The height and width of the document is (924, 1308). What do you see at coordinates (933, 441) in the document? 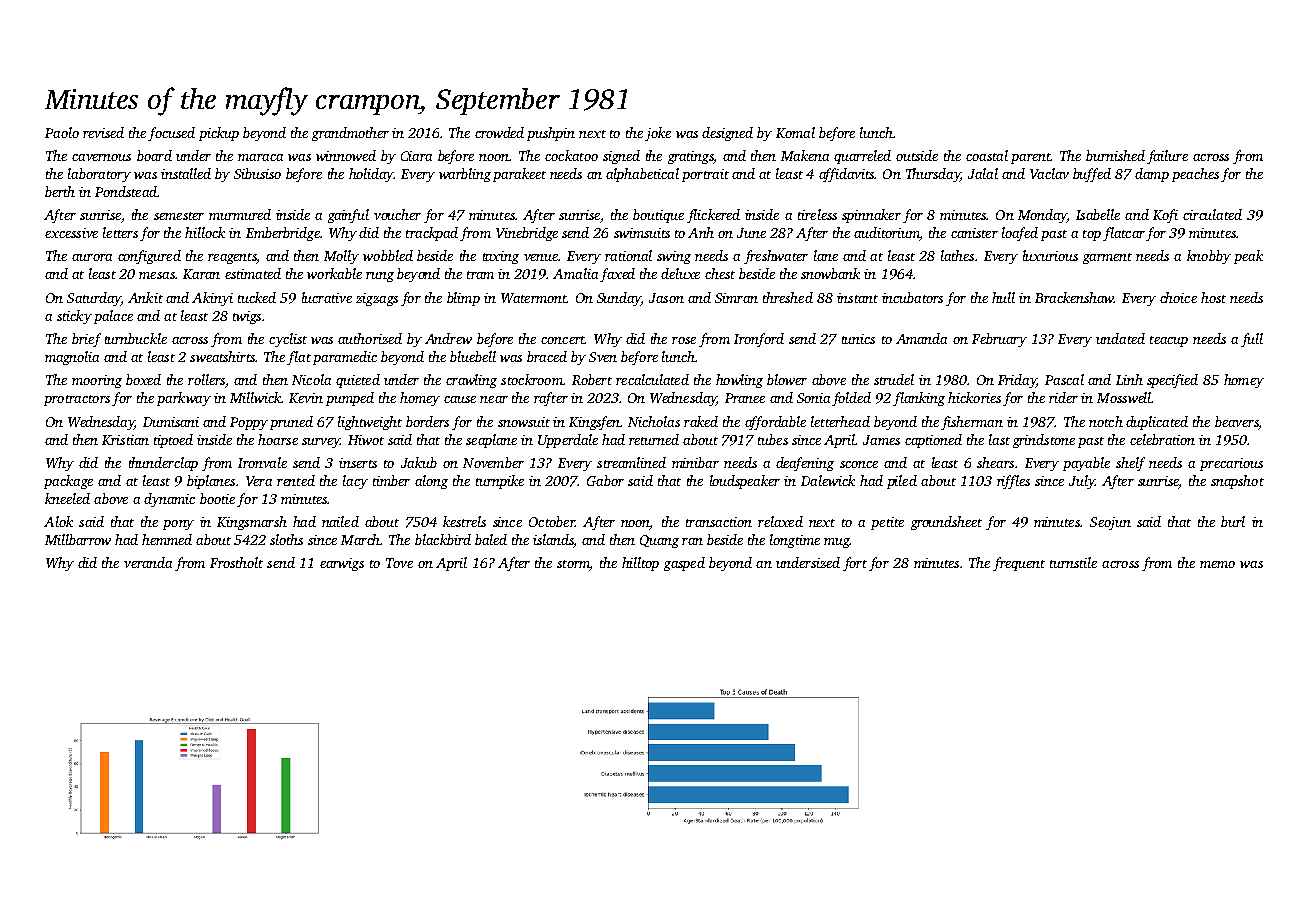
I see `captioned` at bounding box center [933, 441].
